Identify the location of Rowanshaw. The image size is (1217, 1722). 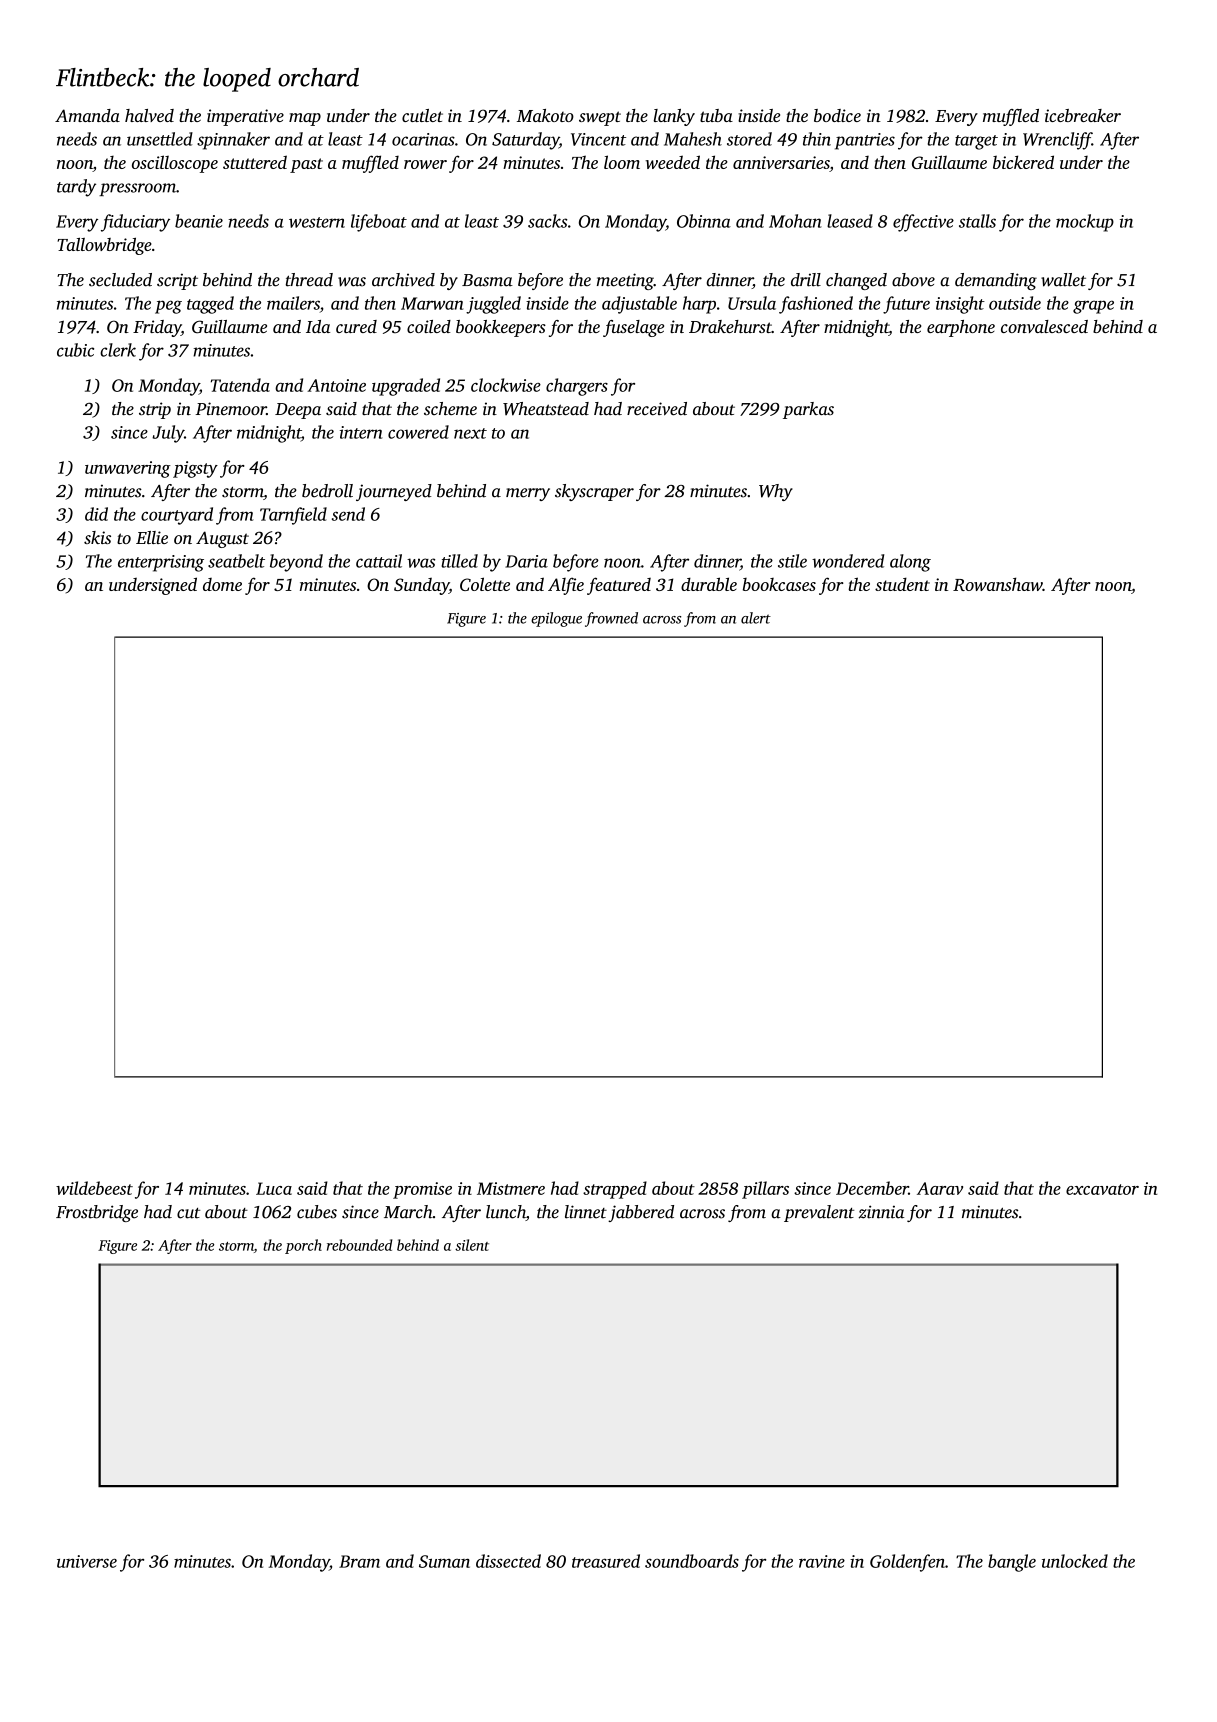
(998, 584).
